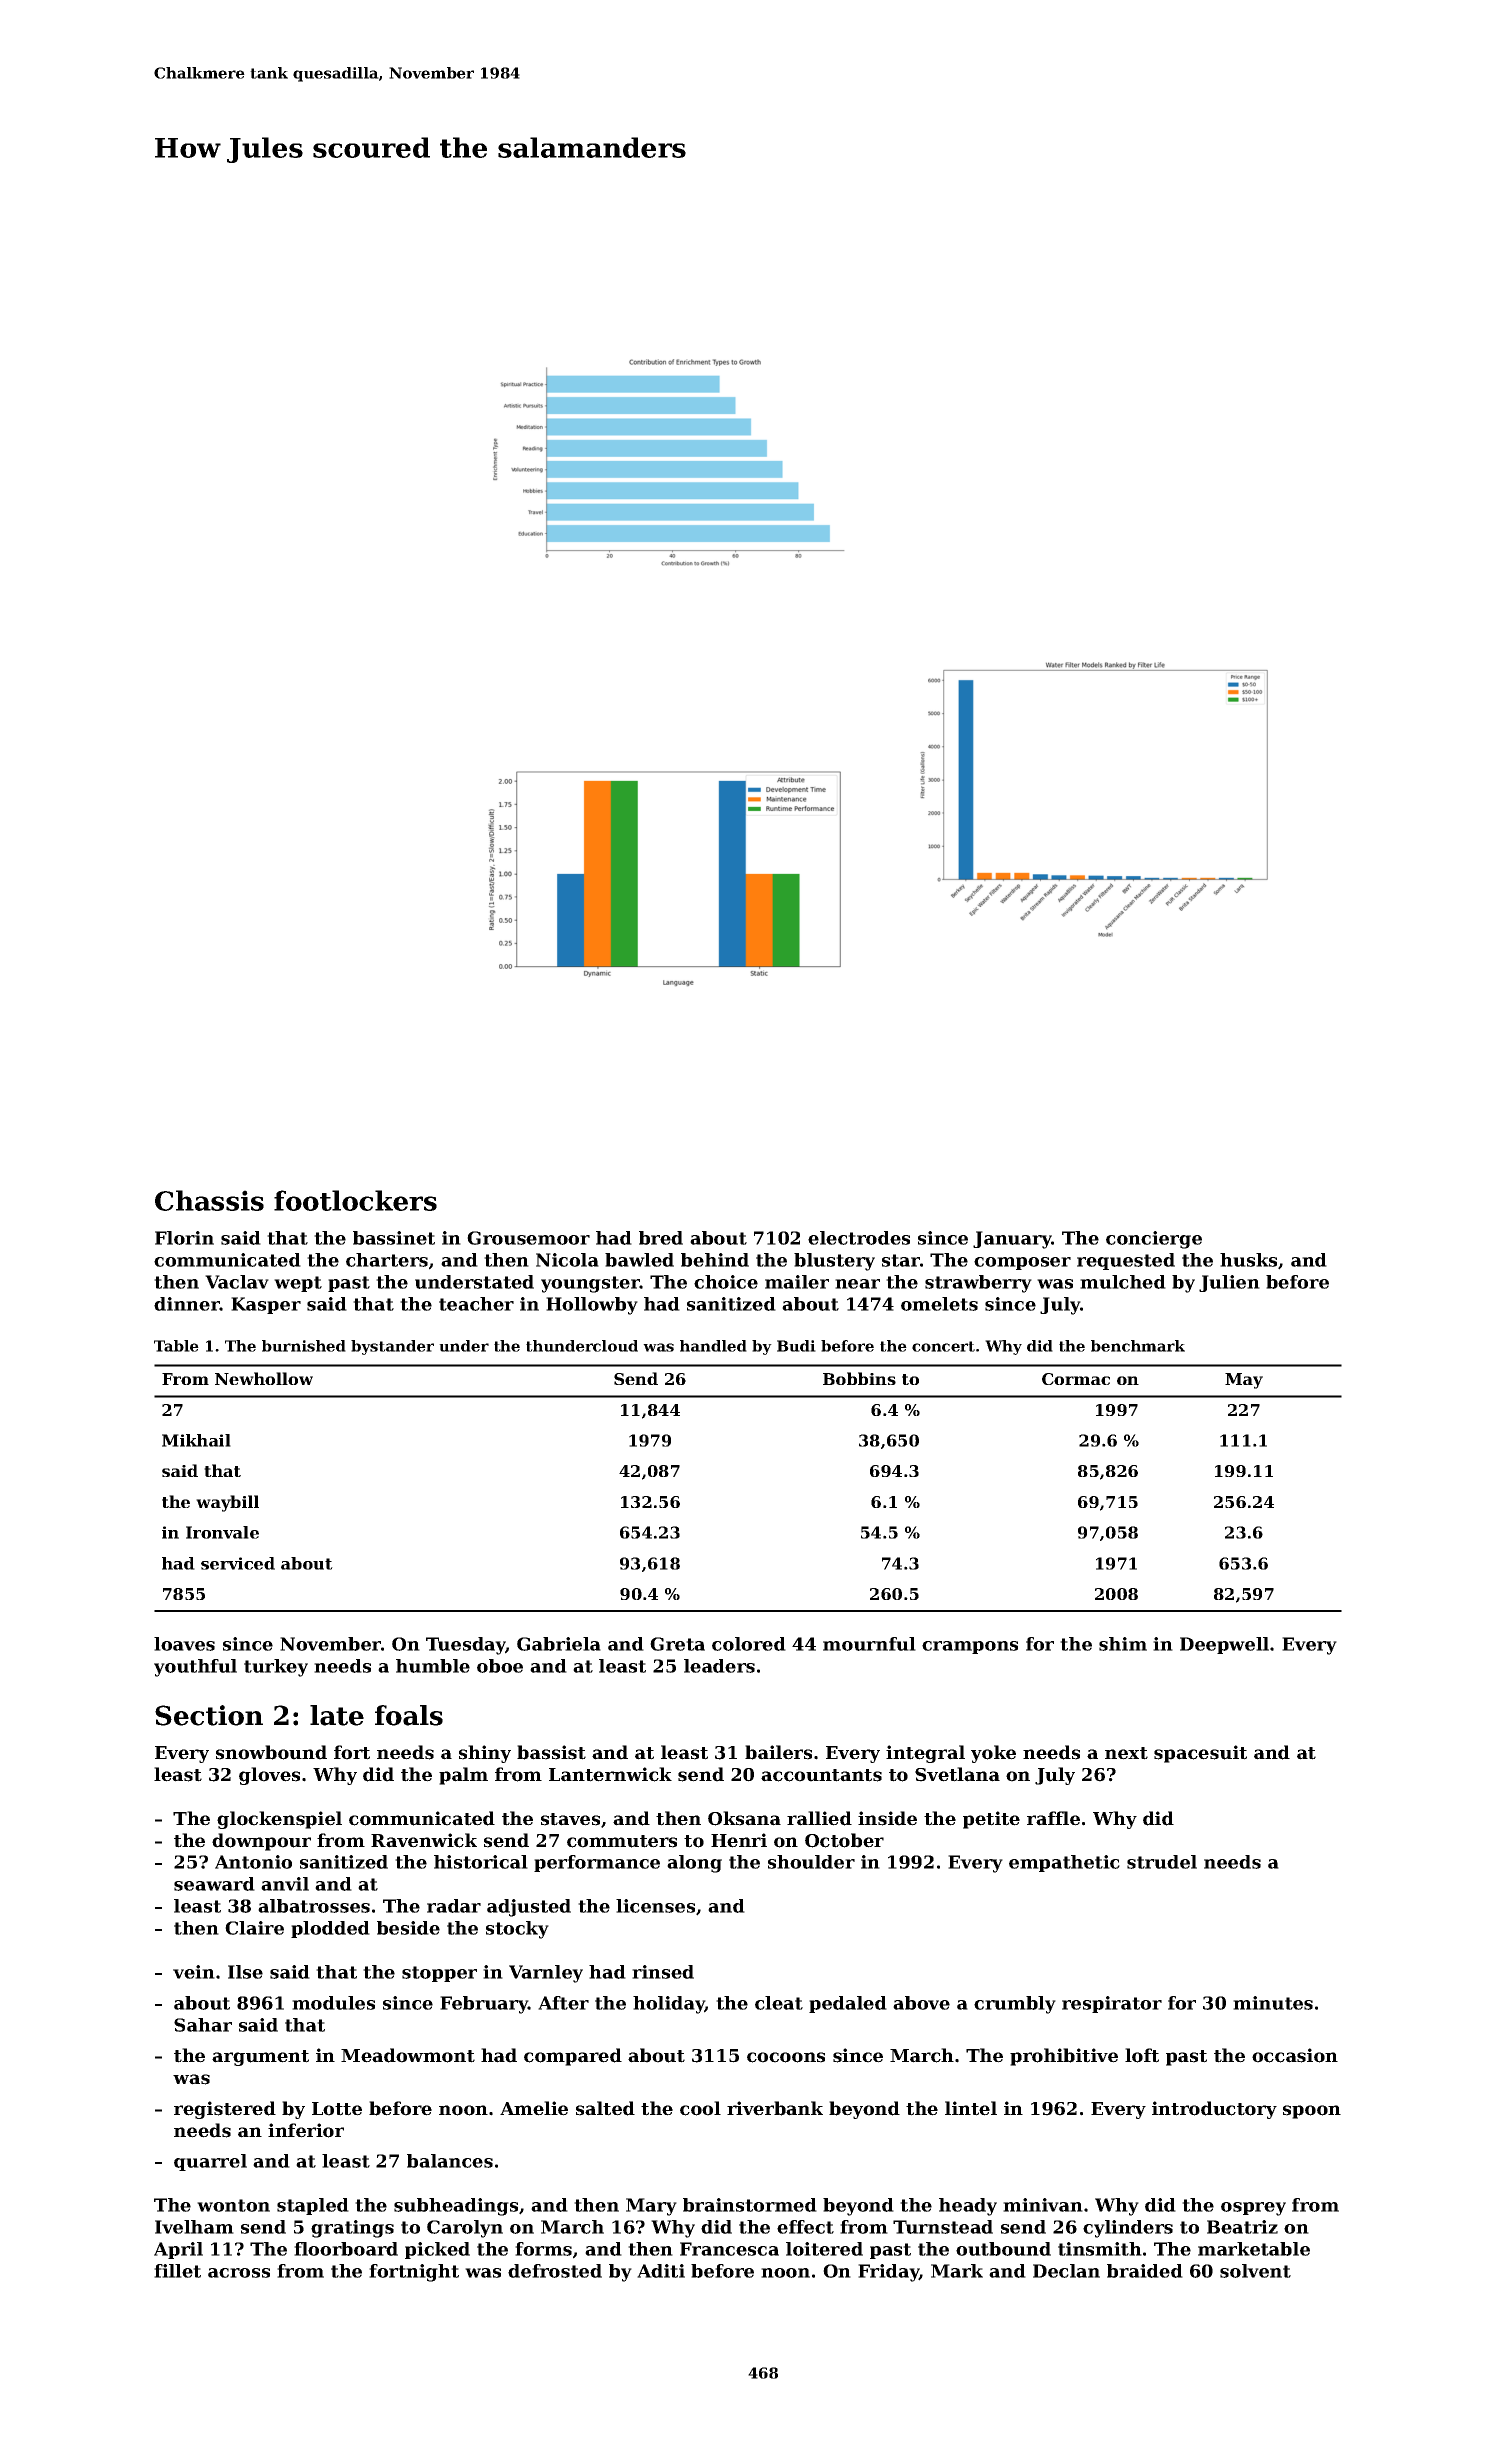 This screenshot has height=2464, width=1496. I want to click on Florin, so click(184, 1238).
